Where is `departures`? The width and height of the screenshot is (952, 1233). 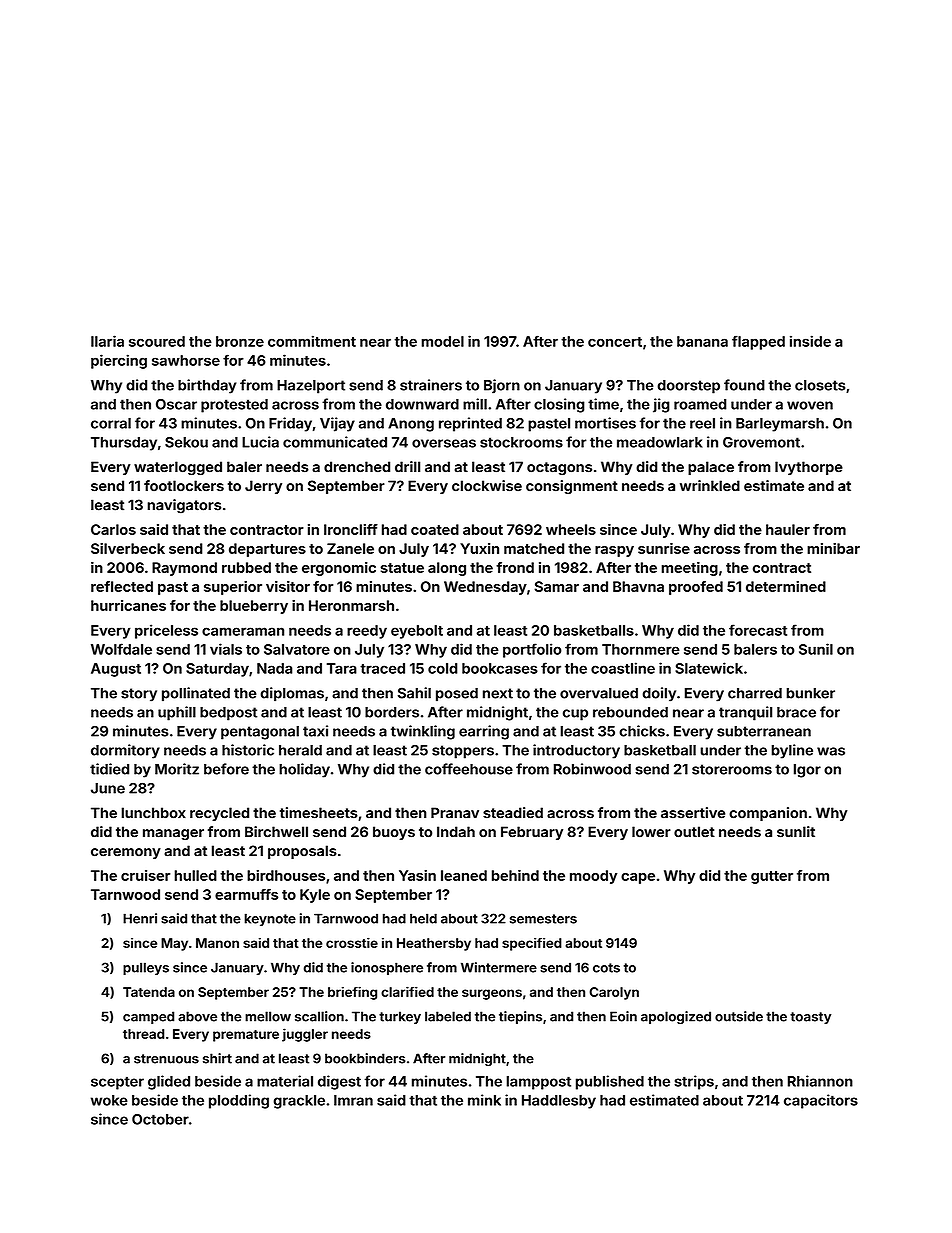 departures is located at coordinates (267, 550).
